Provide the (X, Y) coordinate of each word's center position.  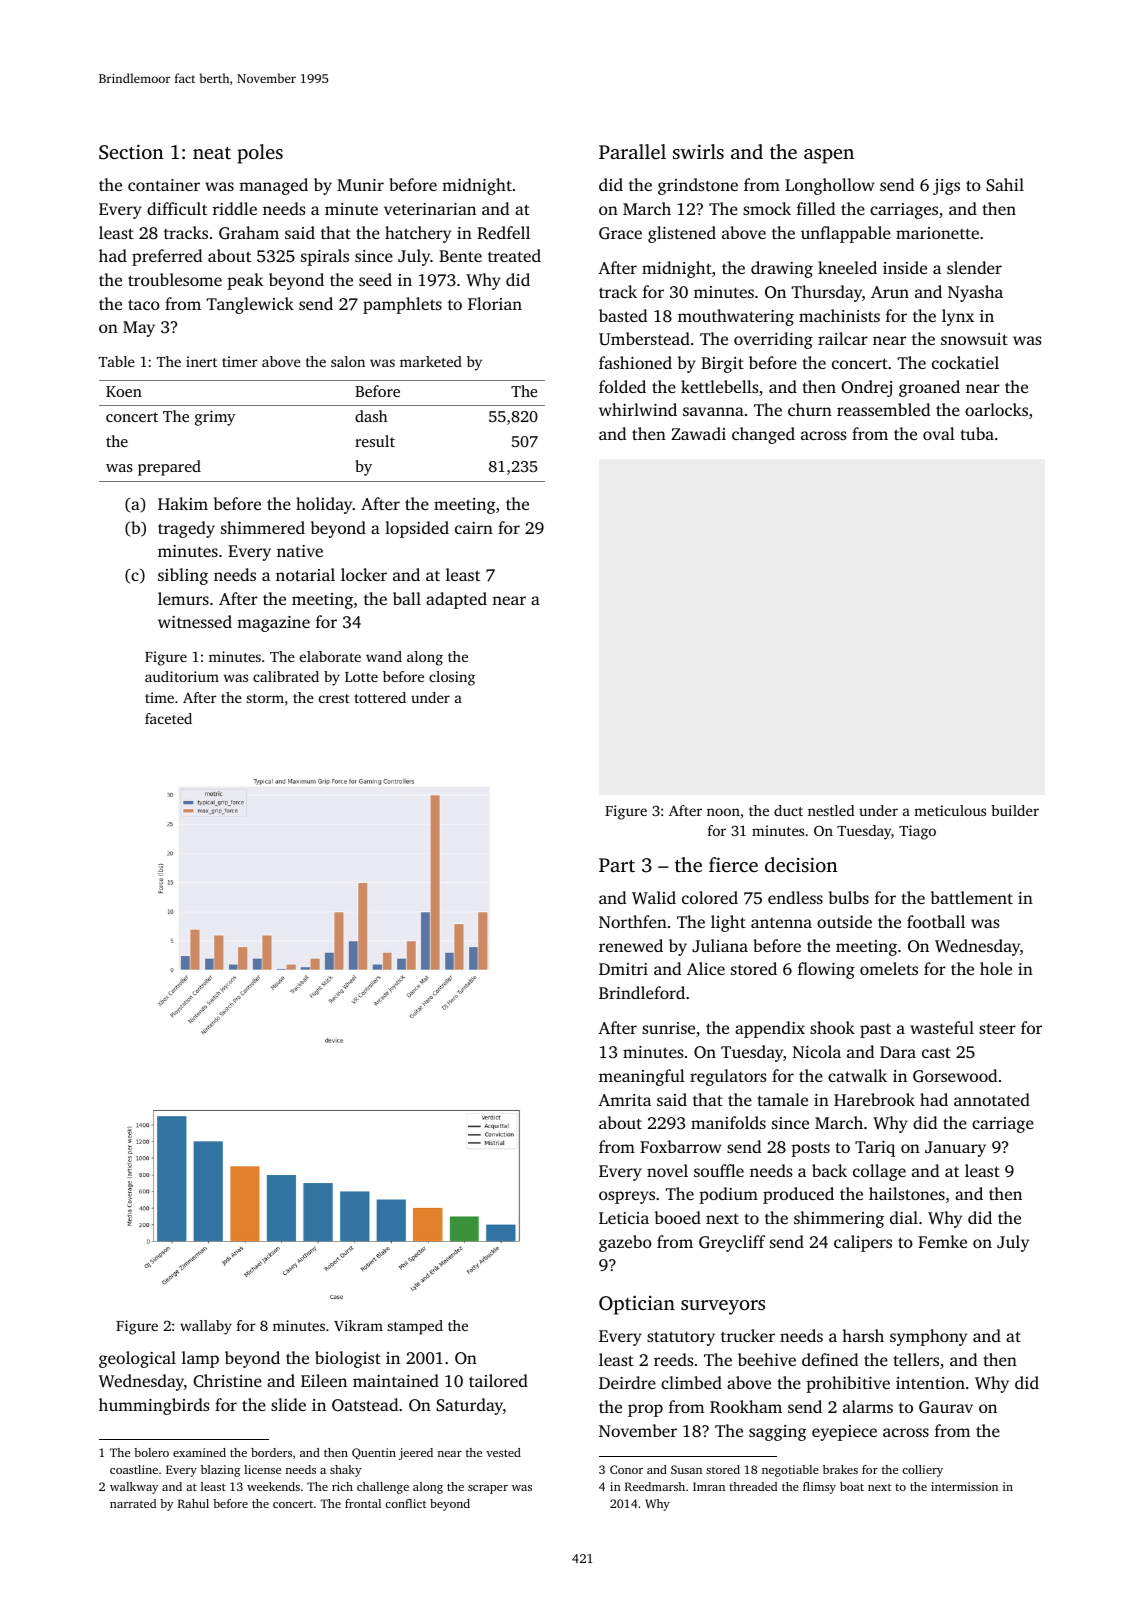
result (375, 441)
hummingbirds (154, 1406)
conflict (405, 1503)
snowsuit (974, 339)
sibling (183, 576)
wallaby (206, 1327)
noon (723, 812)
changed (763, 435)
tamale (782, 1099)
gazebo (625, 1243)
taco (144, 304)
